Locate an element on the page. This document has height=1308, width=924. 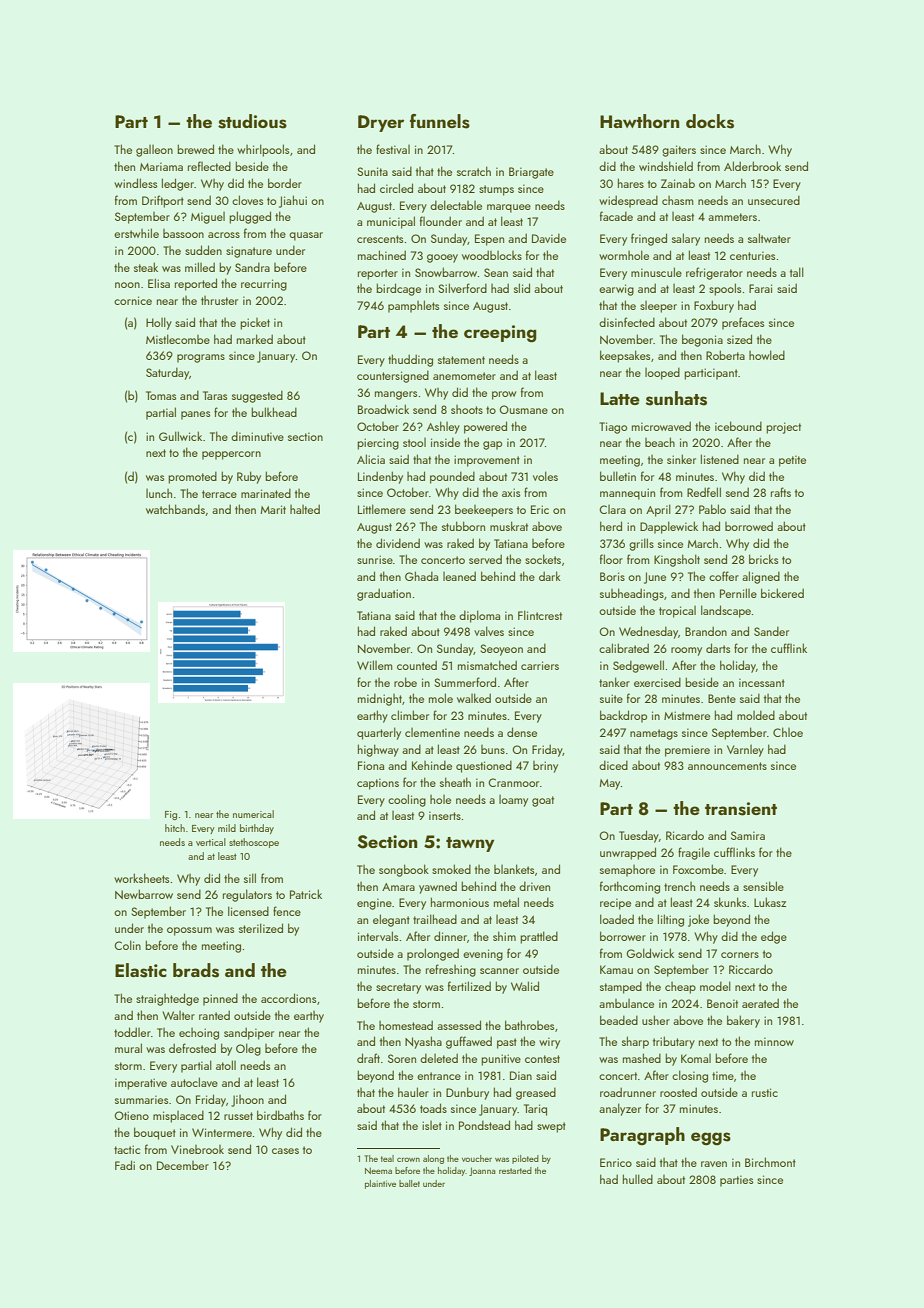
Otieno is located at coordinates (131, 1115).
